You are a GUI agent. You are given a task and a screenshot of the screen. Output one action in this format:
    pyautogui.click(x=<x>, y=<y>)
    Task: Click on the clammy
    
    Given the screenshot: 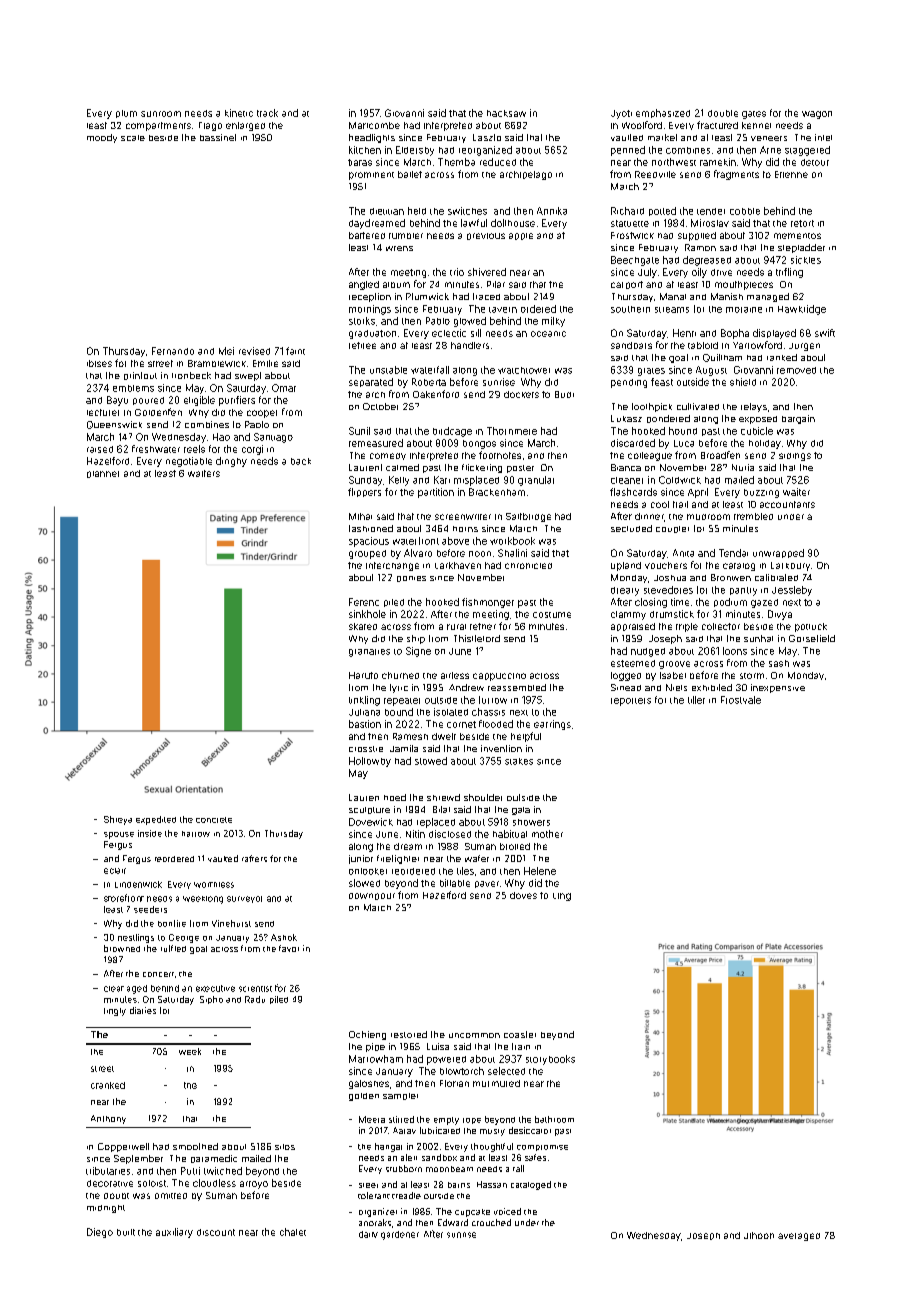 What is the action you would take?
    pyautogui.click(x=628, y=615)
